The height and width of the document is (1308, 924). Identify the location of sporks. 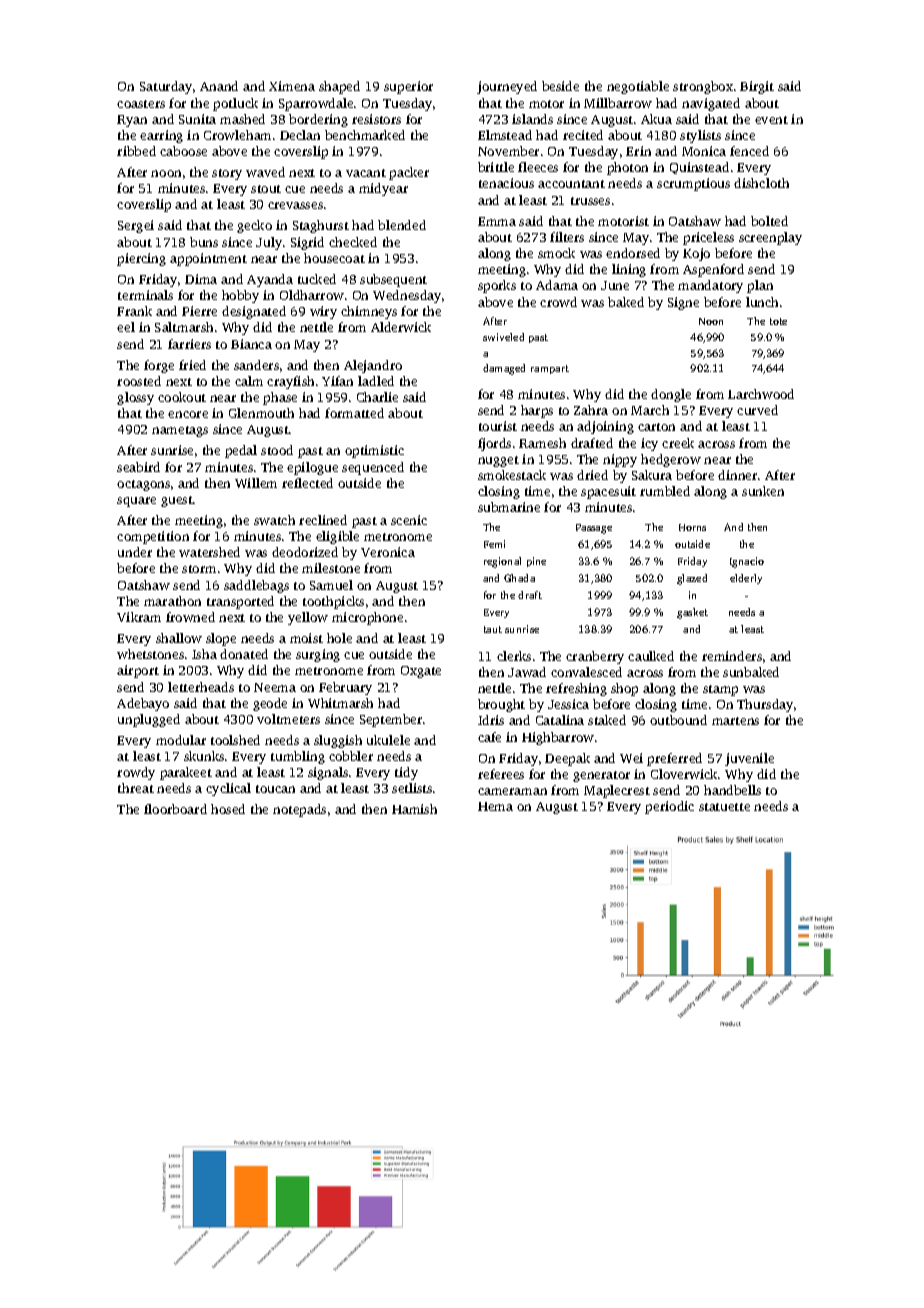
(497, 286).
